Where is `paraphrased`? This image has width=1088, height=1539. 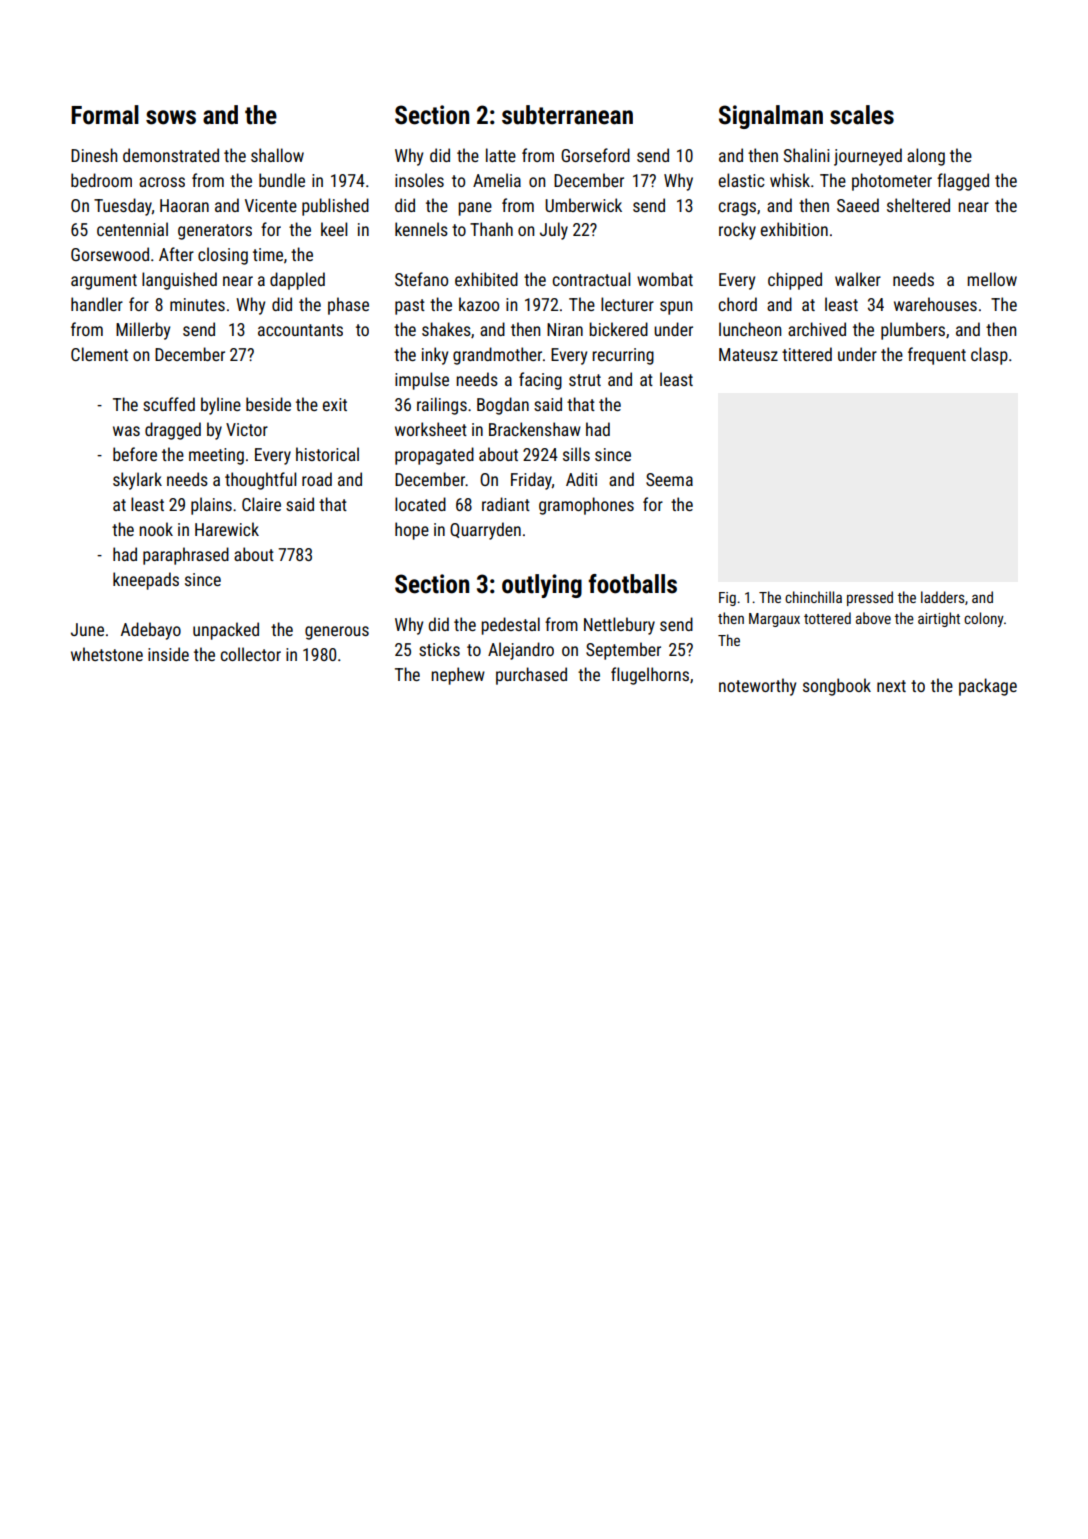
paraphrased is located at coordinates (186, 556).
